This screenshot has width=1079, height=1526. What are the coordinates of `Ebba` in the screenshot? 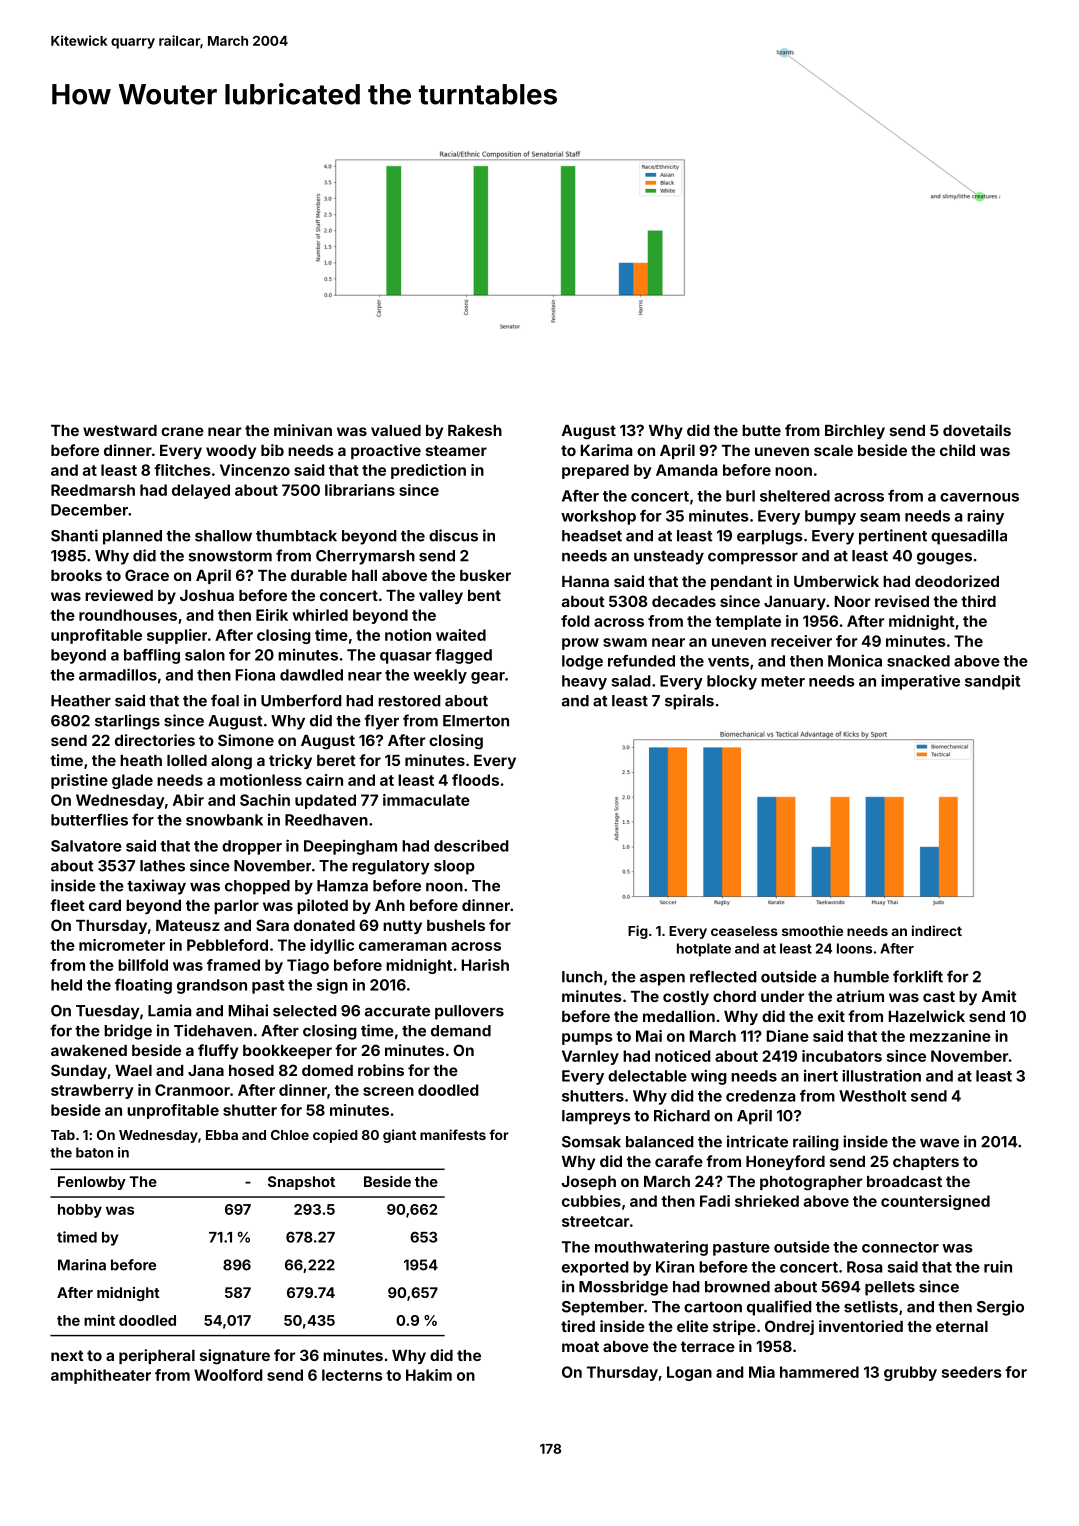 It's located at (222, 1135).
